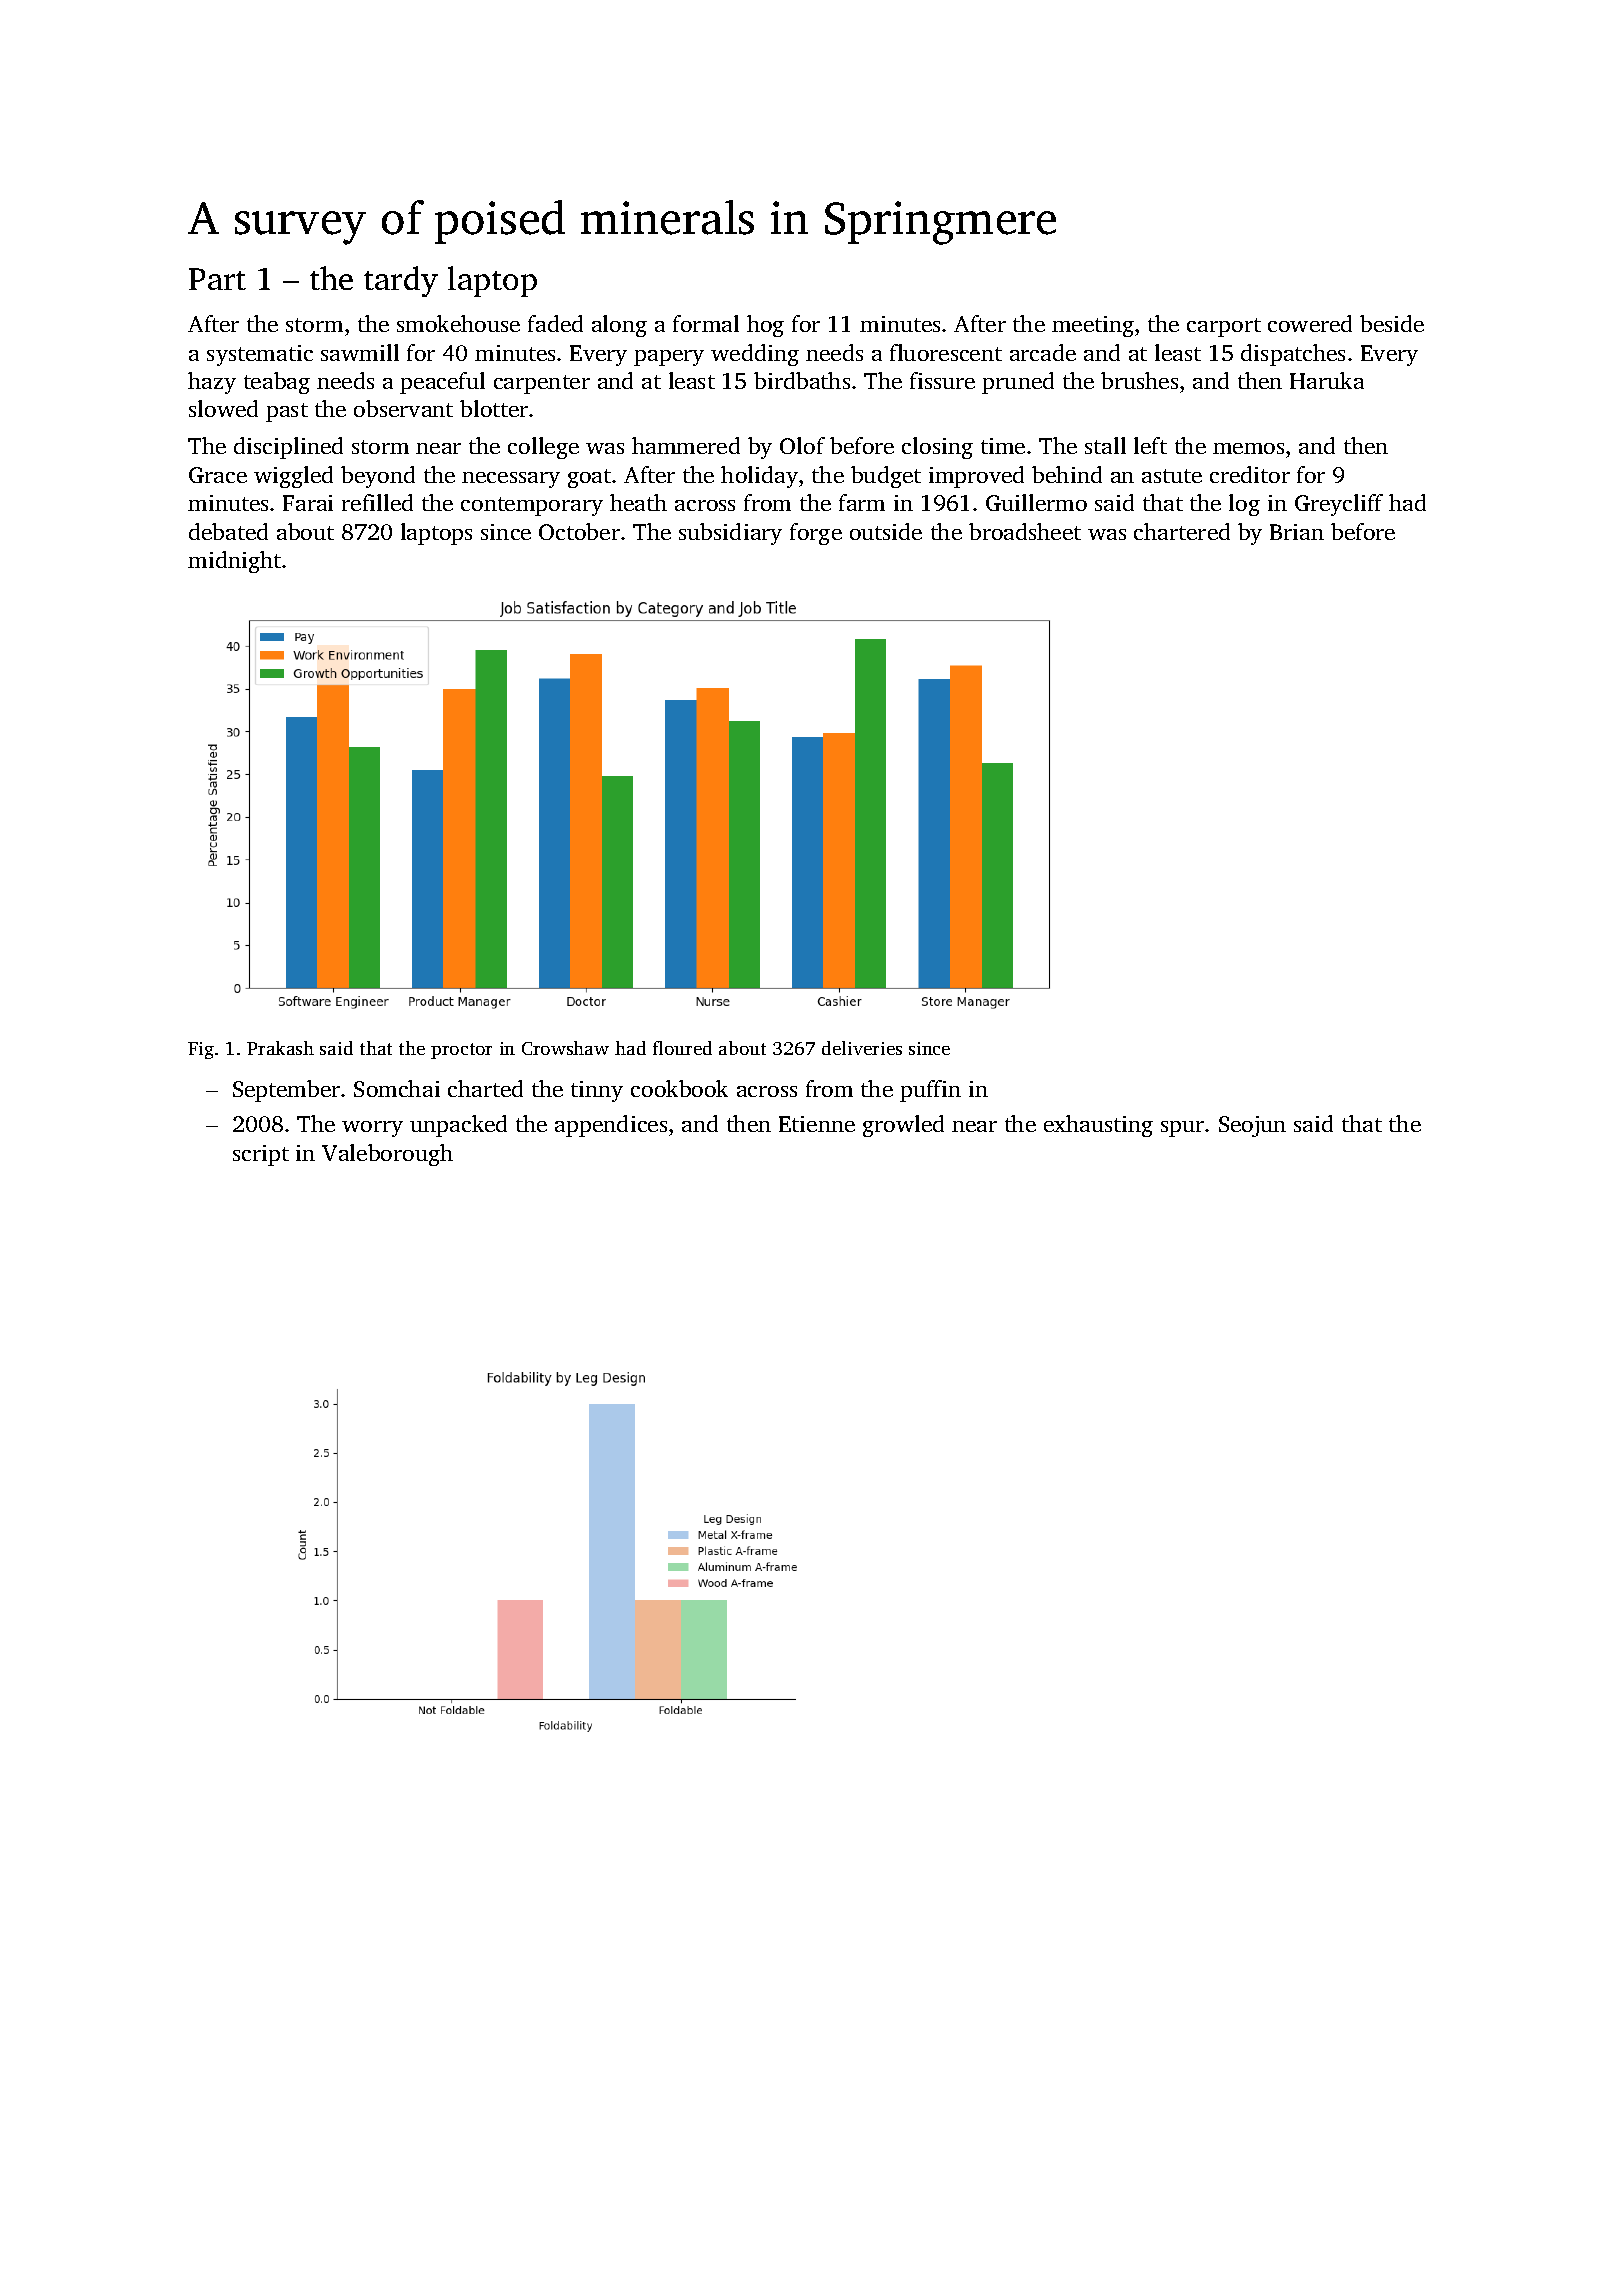  Describe the element at coordinates (1297, 532) in the screenshot. I see `Brian` at that location.
